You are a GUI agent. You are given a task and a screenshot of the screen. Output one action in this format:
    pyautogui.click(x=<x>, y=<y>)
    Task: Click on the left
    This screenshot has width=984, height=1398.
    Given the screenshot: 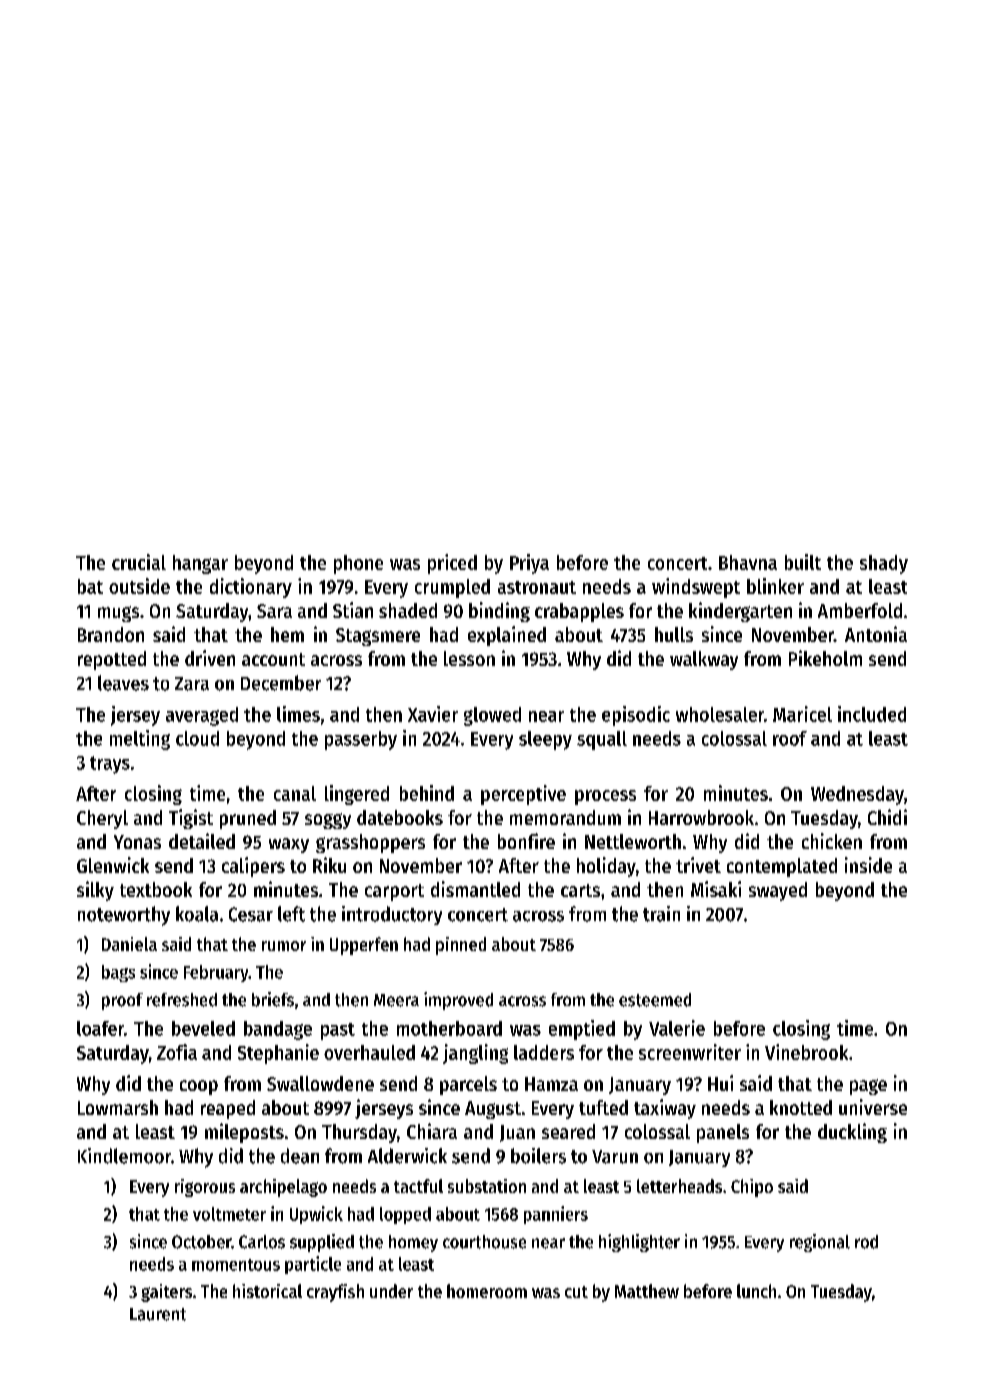 What is the action you would take?
    pyautogui.click(x=291, y=914)
